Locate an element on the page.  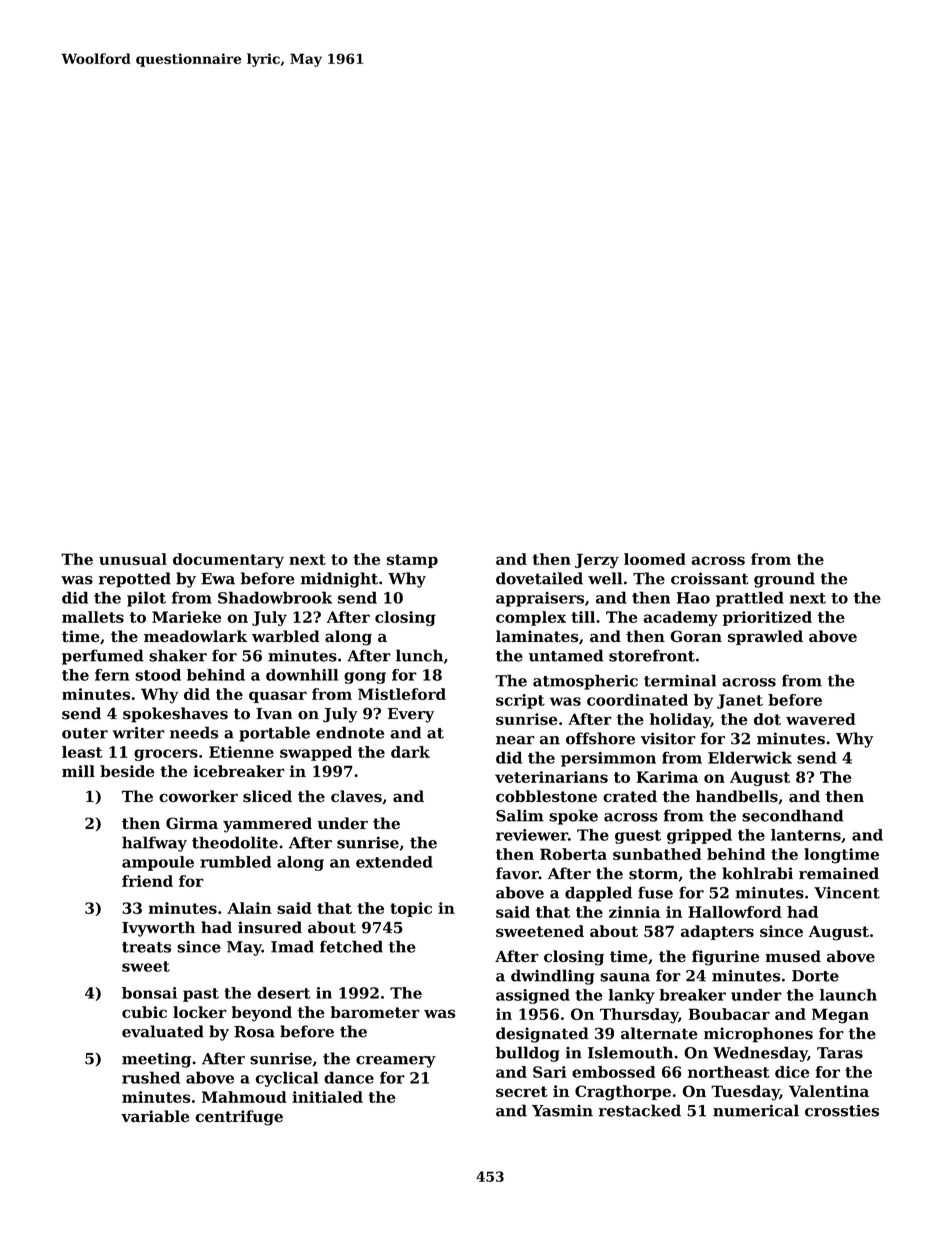
Alain is located at coordinates (249, 908).
